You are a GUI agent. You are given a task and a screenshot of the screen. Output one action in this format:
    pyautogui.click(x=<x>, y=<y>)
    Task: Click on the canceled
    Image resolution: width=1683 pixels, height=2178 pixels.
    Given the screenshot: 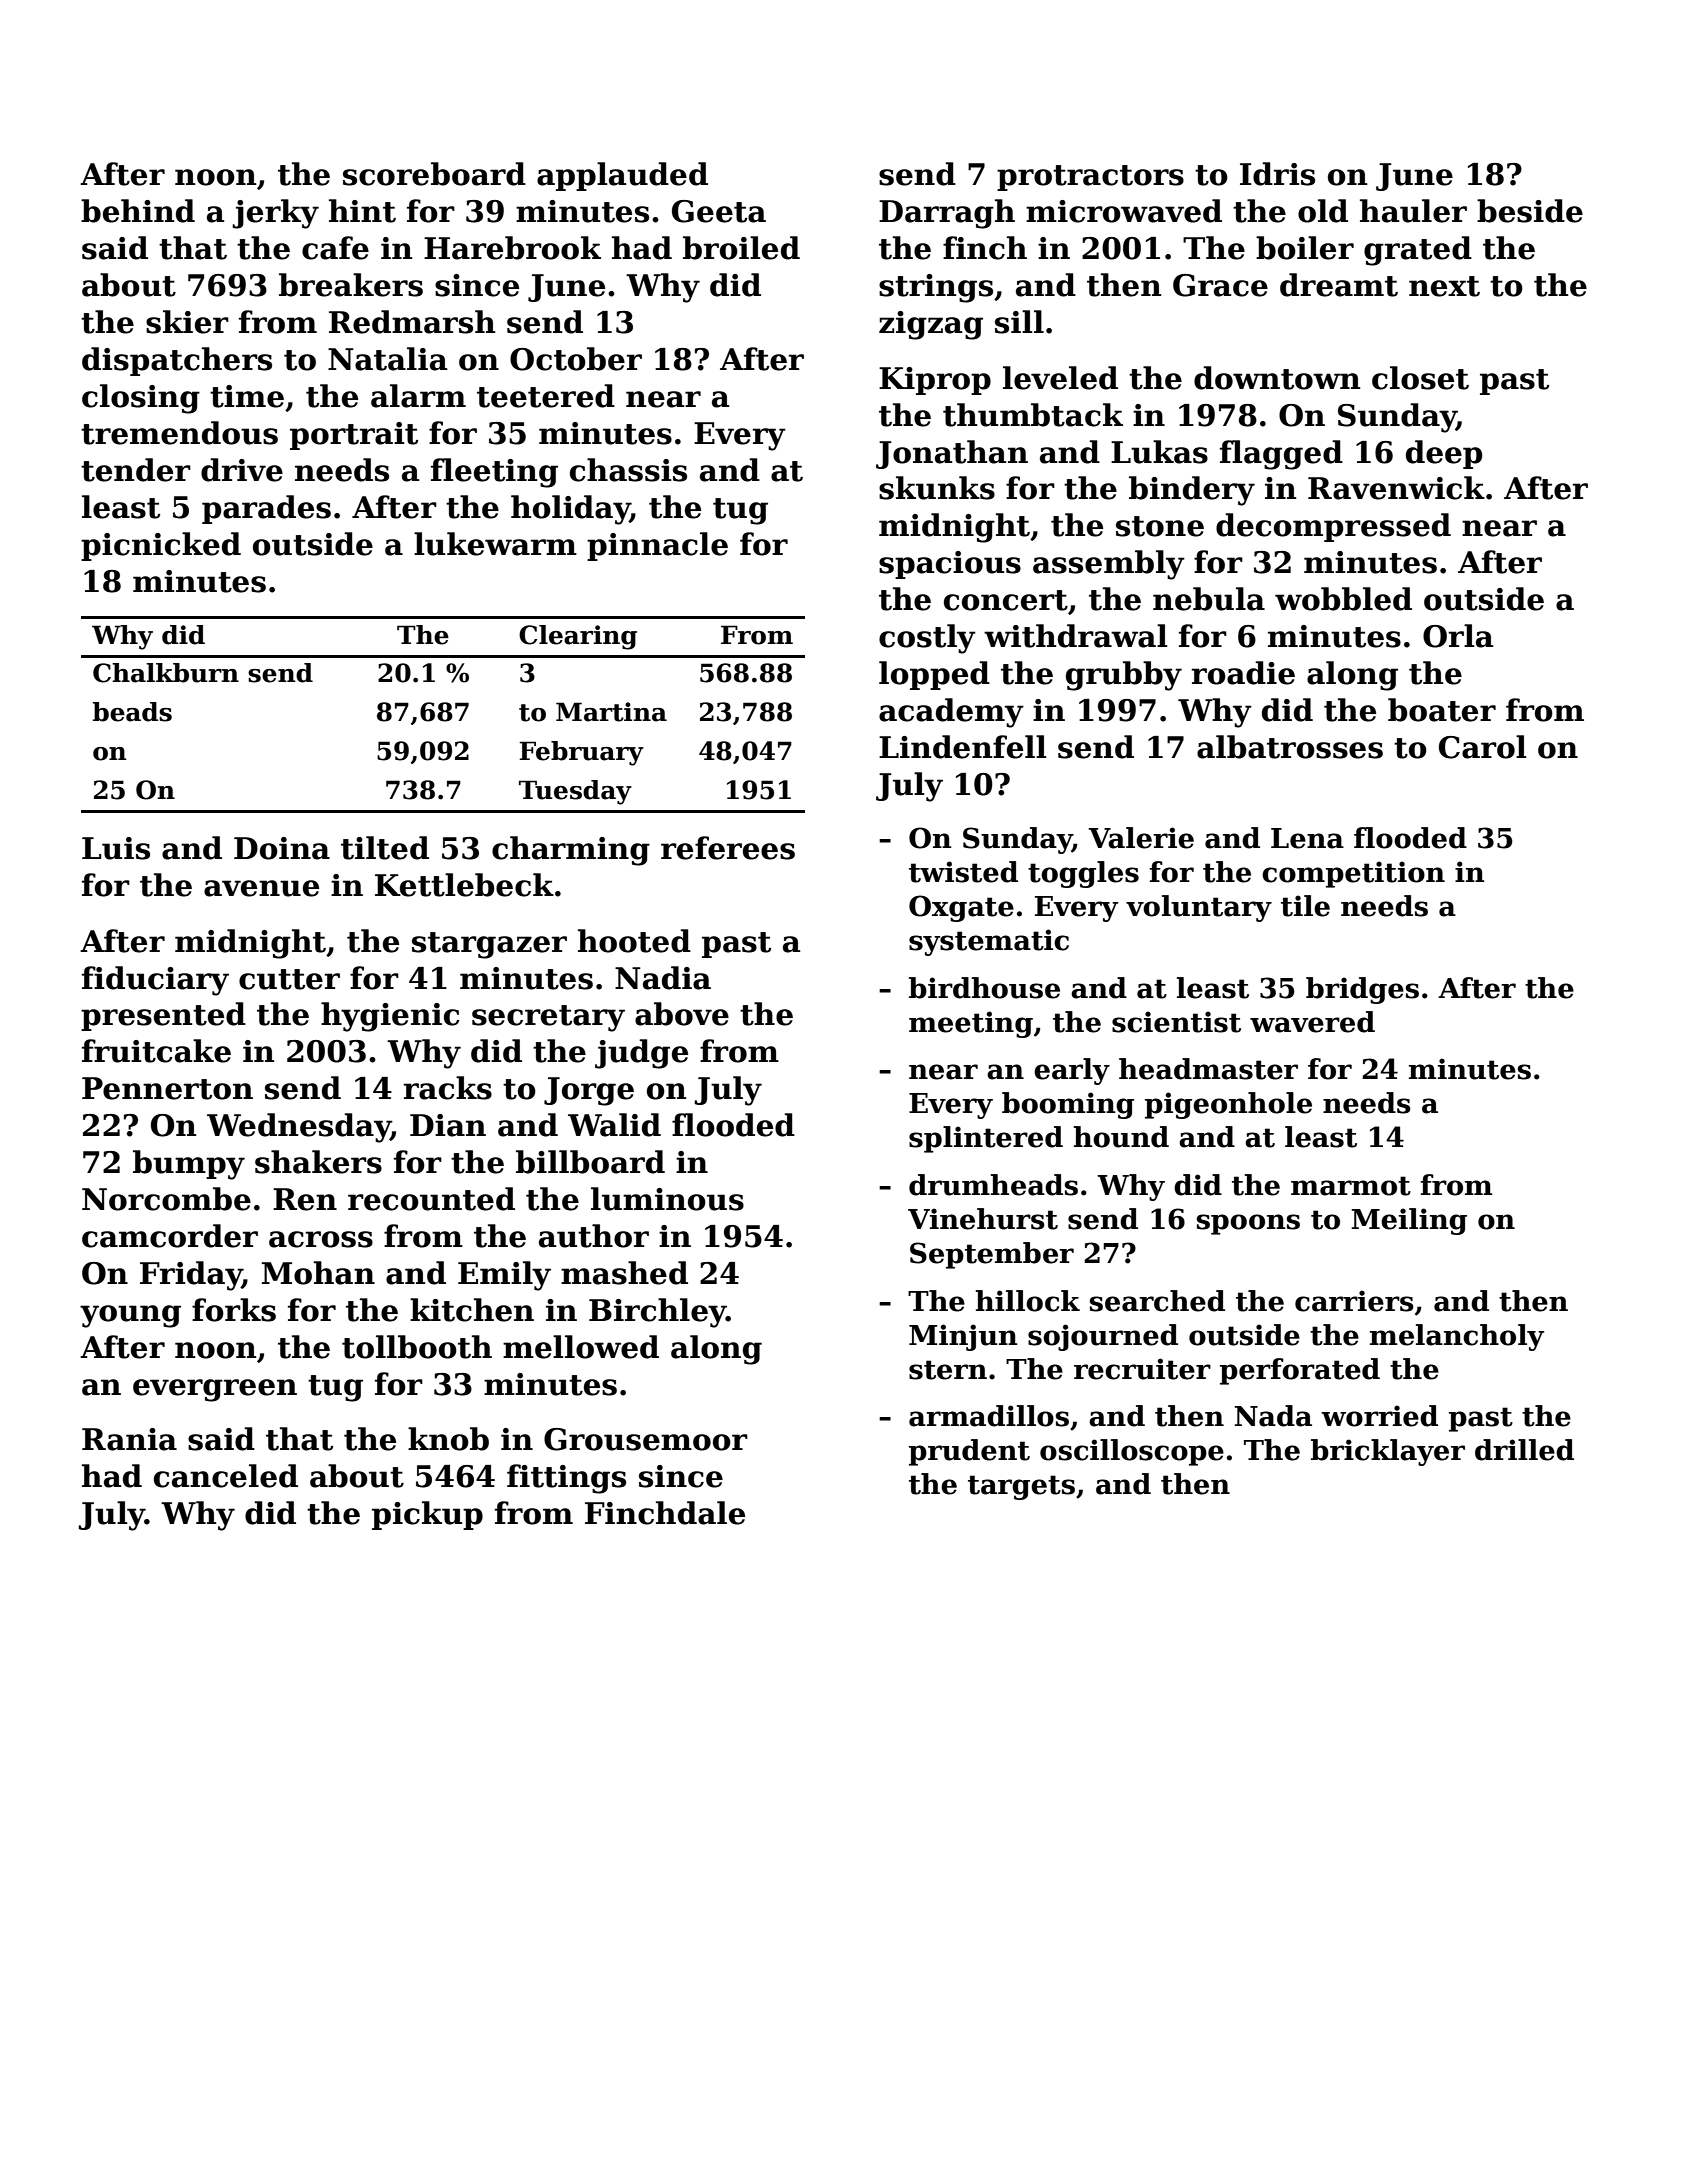 What is the action you would take?
    pyautogui.click(x=226, y=1476)
